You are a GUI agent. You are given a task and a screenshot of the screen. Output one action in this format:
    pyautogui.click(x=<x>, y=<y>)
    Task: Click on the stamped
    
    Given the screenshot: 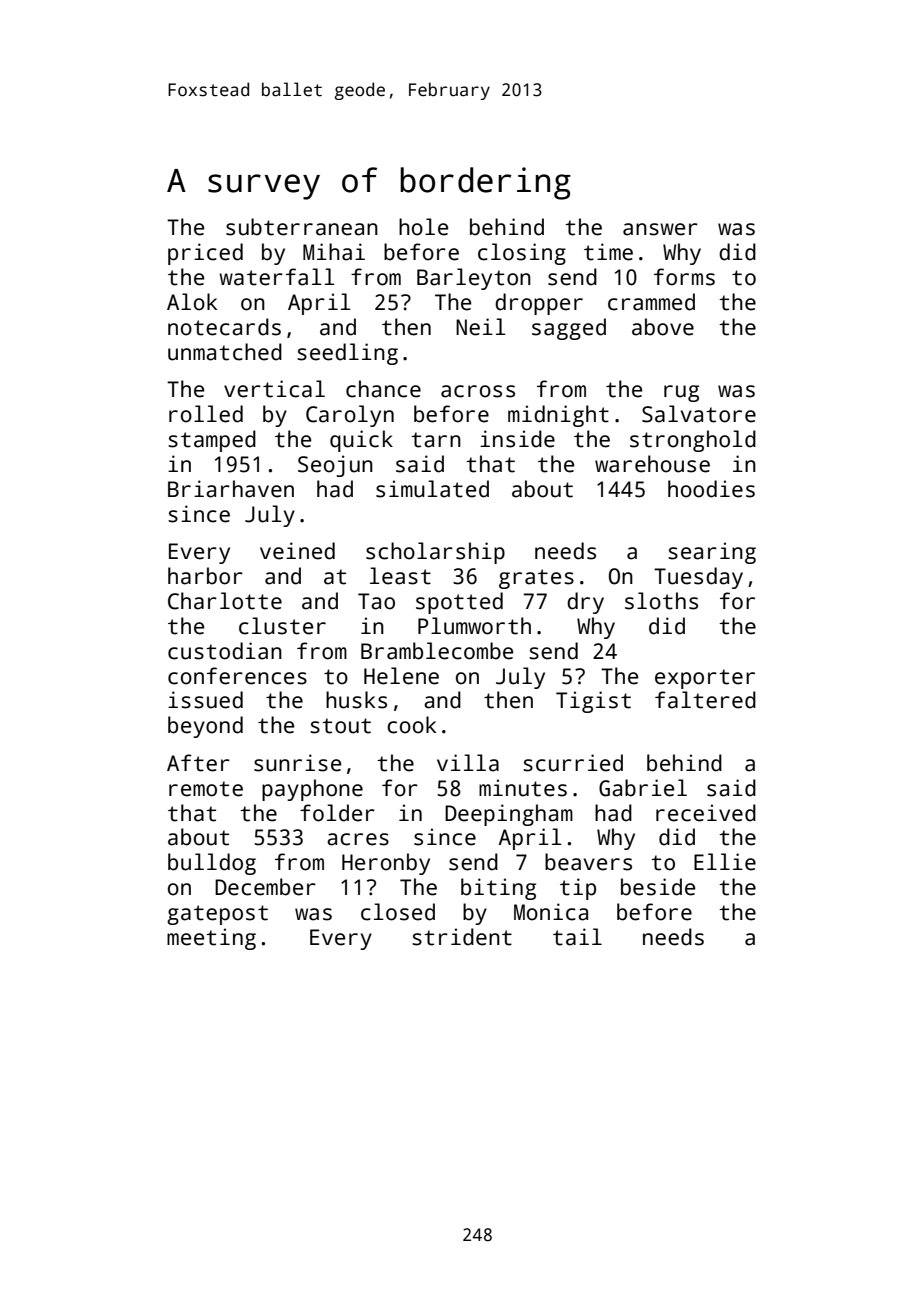 What is the action you would take?
    pyautogui.click(x=212, y=441)
